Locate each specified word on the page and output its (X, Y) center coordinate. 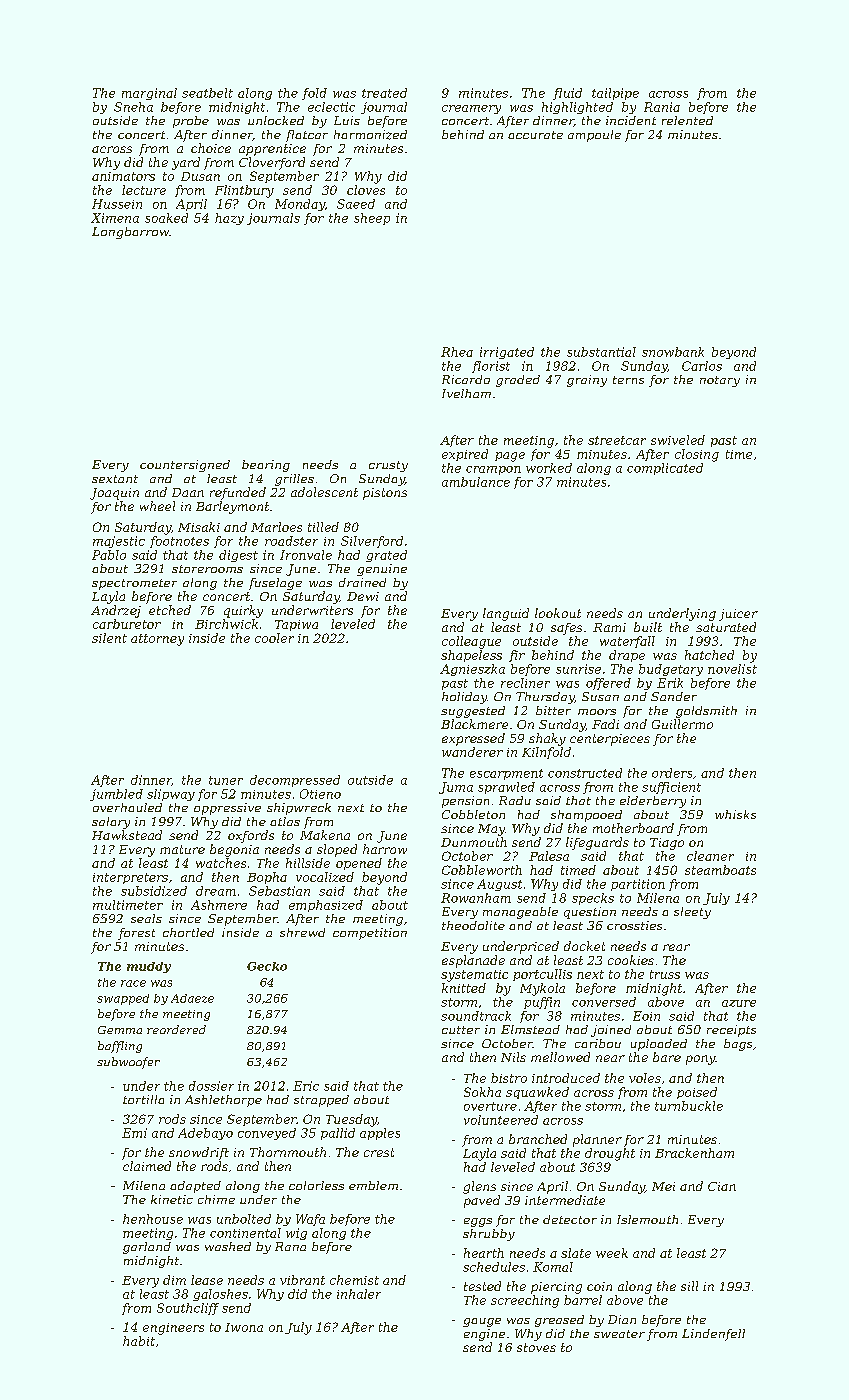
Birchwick (226, 624)
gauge (482, 1322)
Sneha (133, 107)
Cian (722, 1186)
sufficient (671, 788)
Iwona (244, 1327)
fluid (567, 94)
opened (359, 864)
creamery (471, 109)
